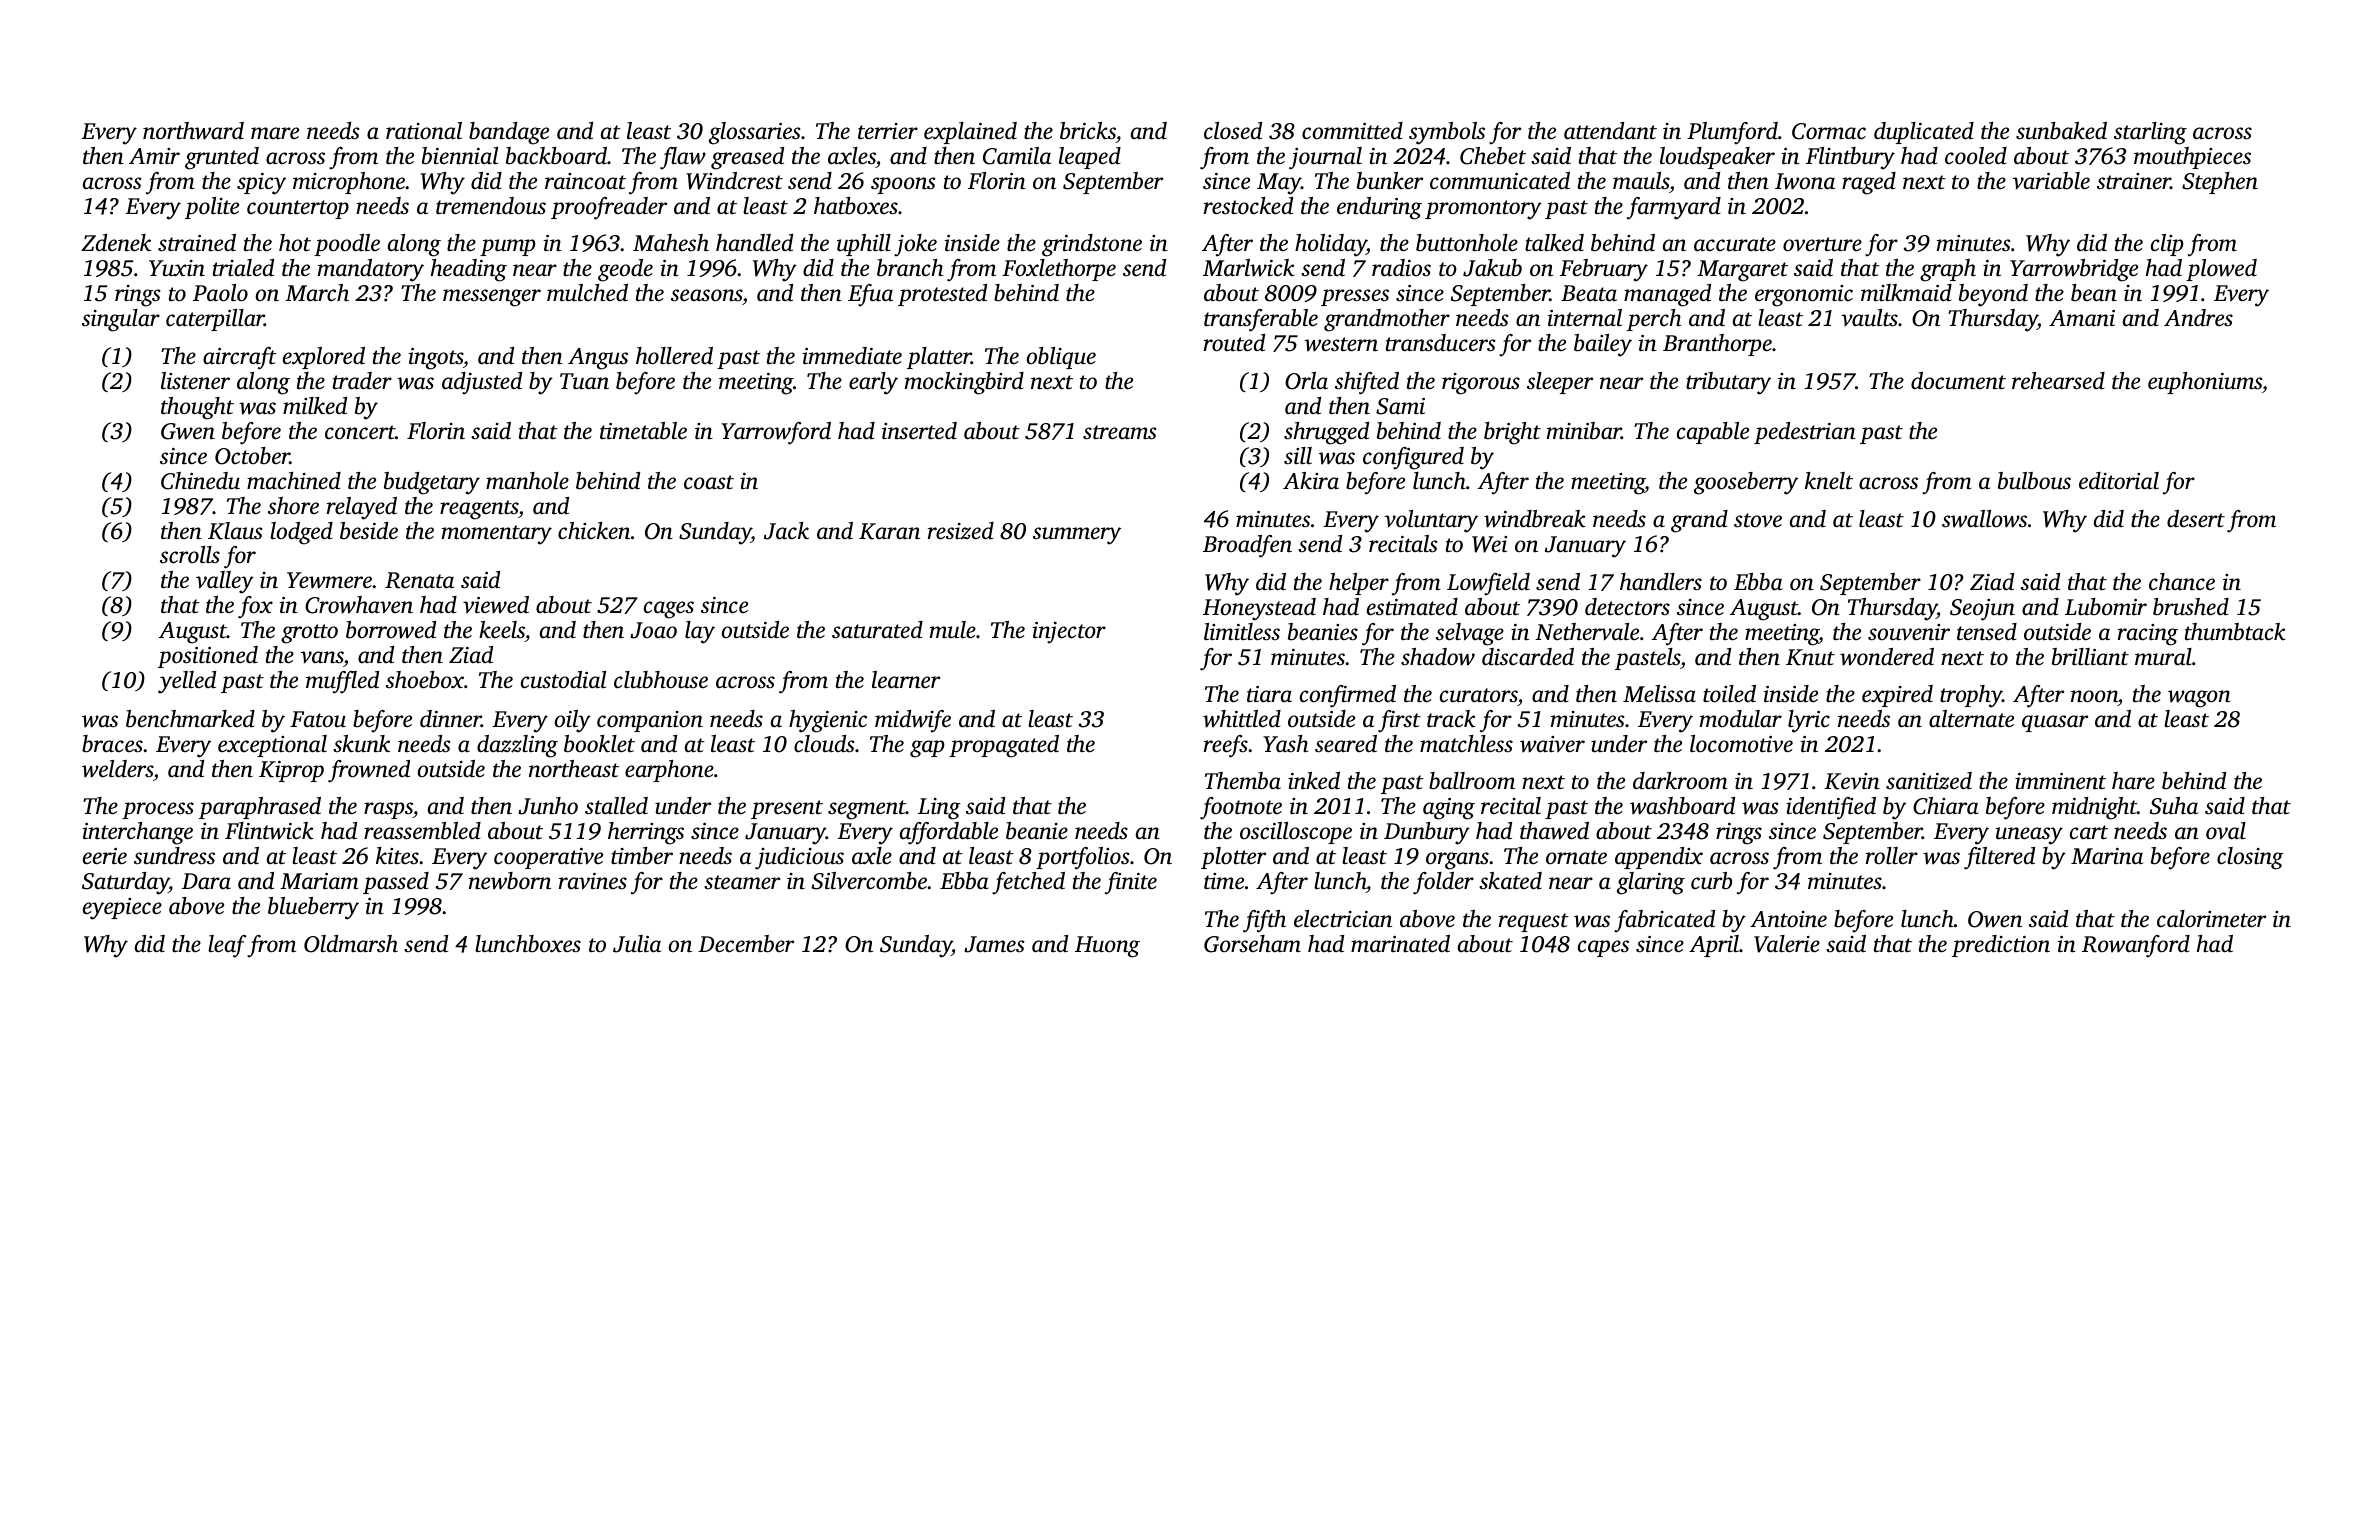 The image size is (2380, 1540). What do you see at coordinates (867, 810) in the screenshot?
I see `segment` at bounding box center [867, 810].
